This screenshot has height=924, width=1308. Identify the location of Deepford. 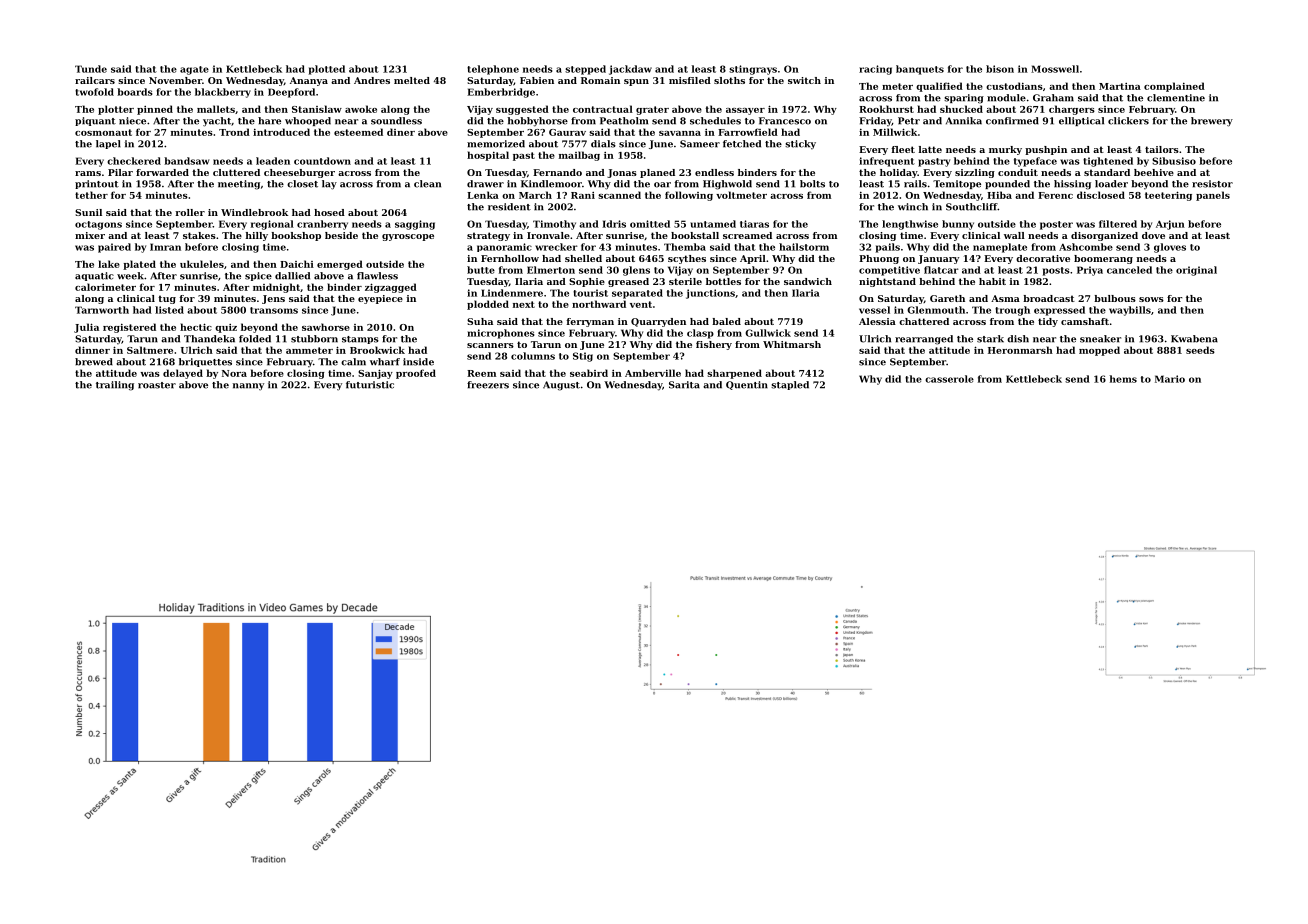
(291, 93).
